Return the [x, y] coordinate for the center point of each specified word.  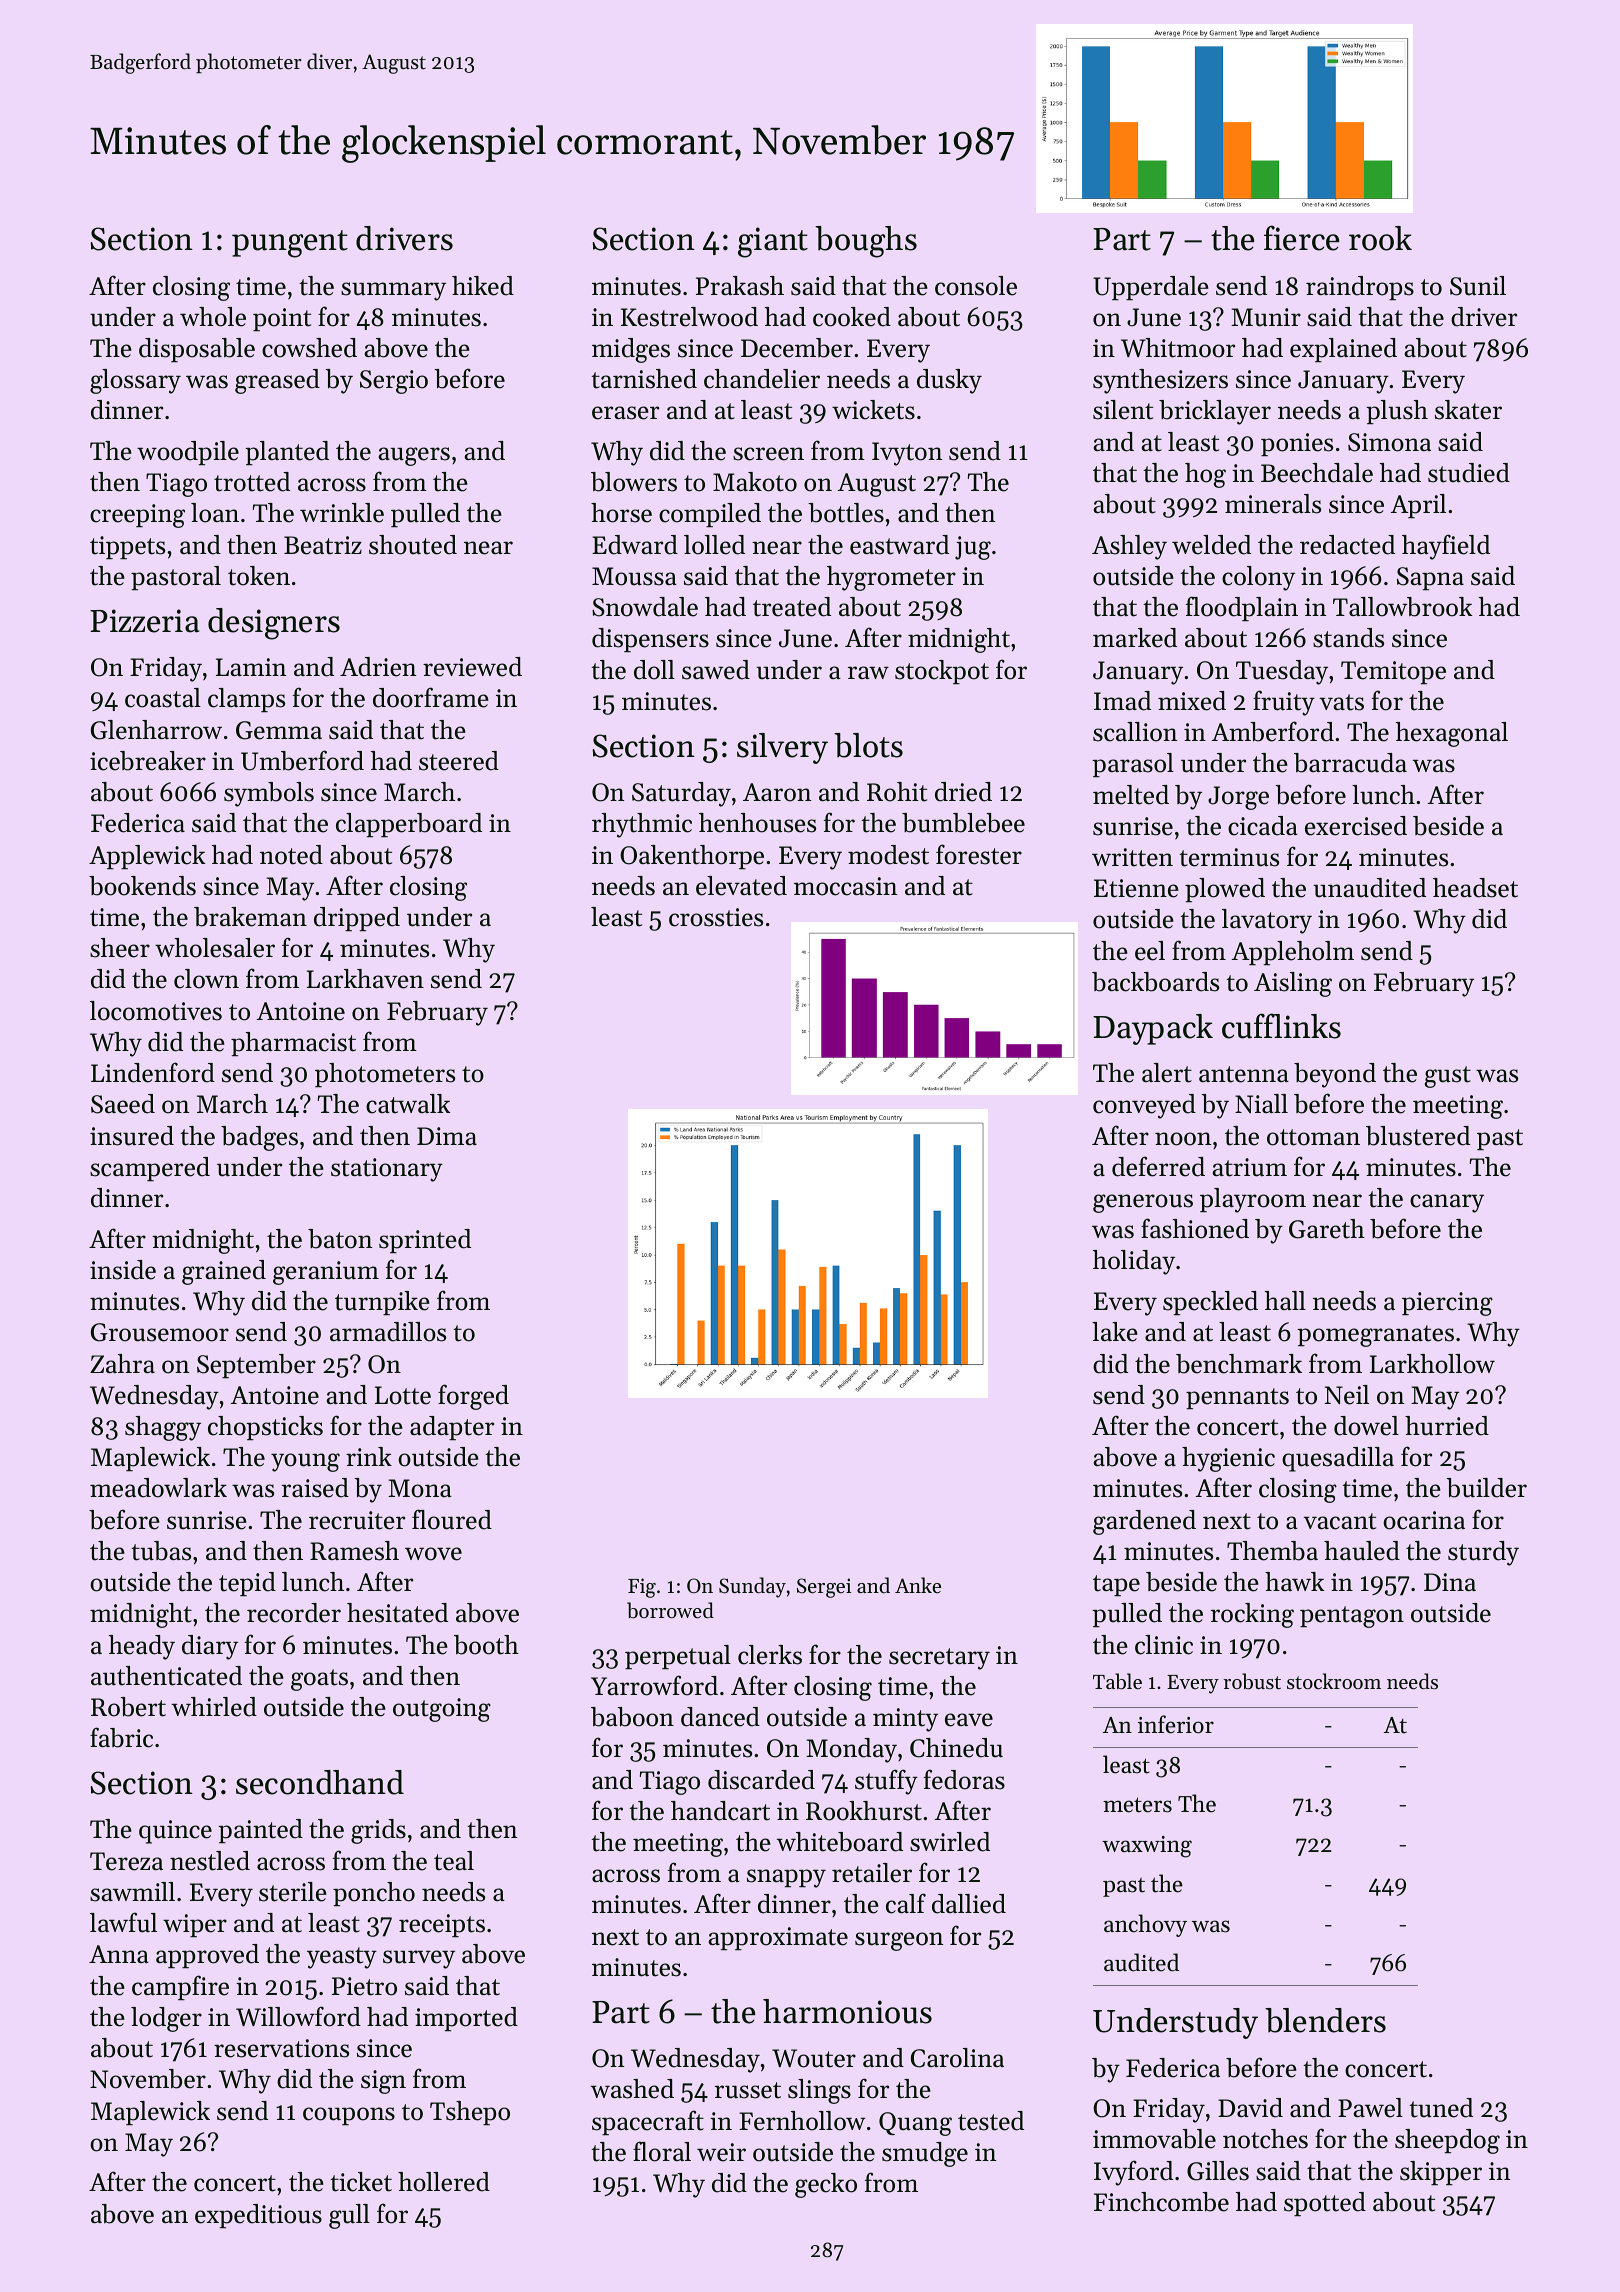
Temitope [1393, 672]
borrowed [670, 1610]
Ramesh [354, 1551]
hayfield [1446, 547]
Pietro [364, 1986]
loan [215, 513]
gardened [1144, 1522]
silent [1123, 410]
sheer [120, 948]
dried [963, 792]
